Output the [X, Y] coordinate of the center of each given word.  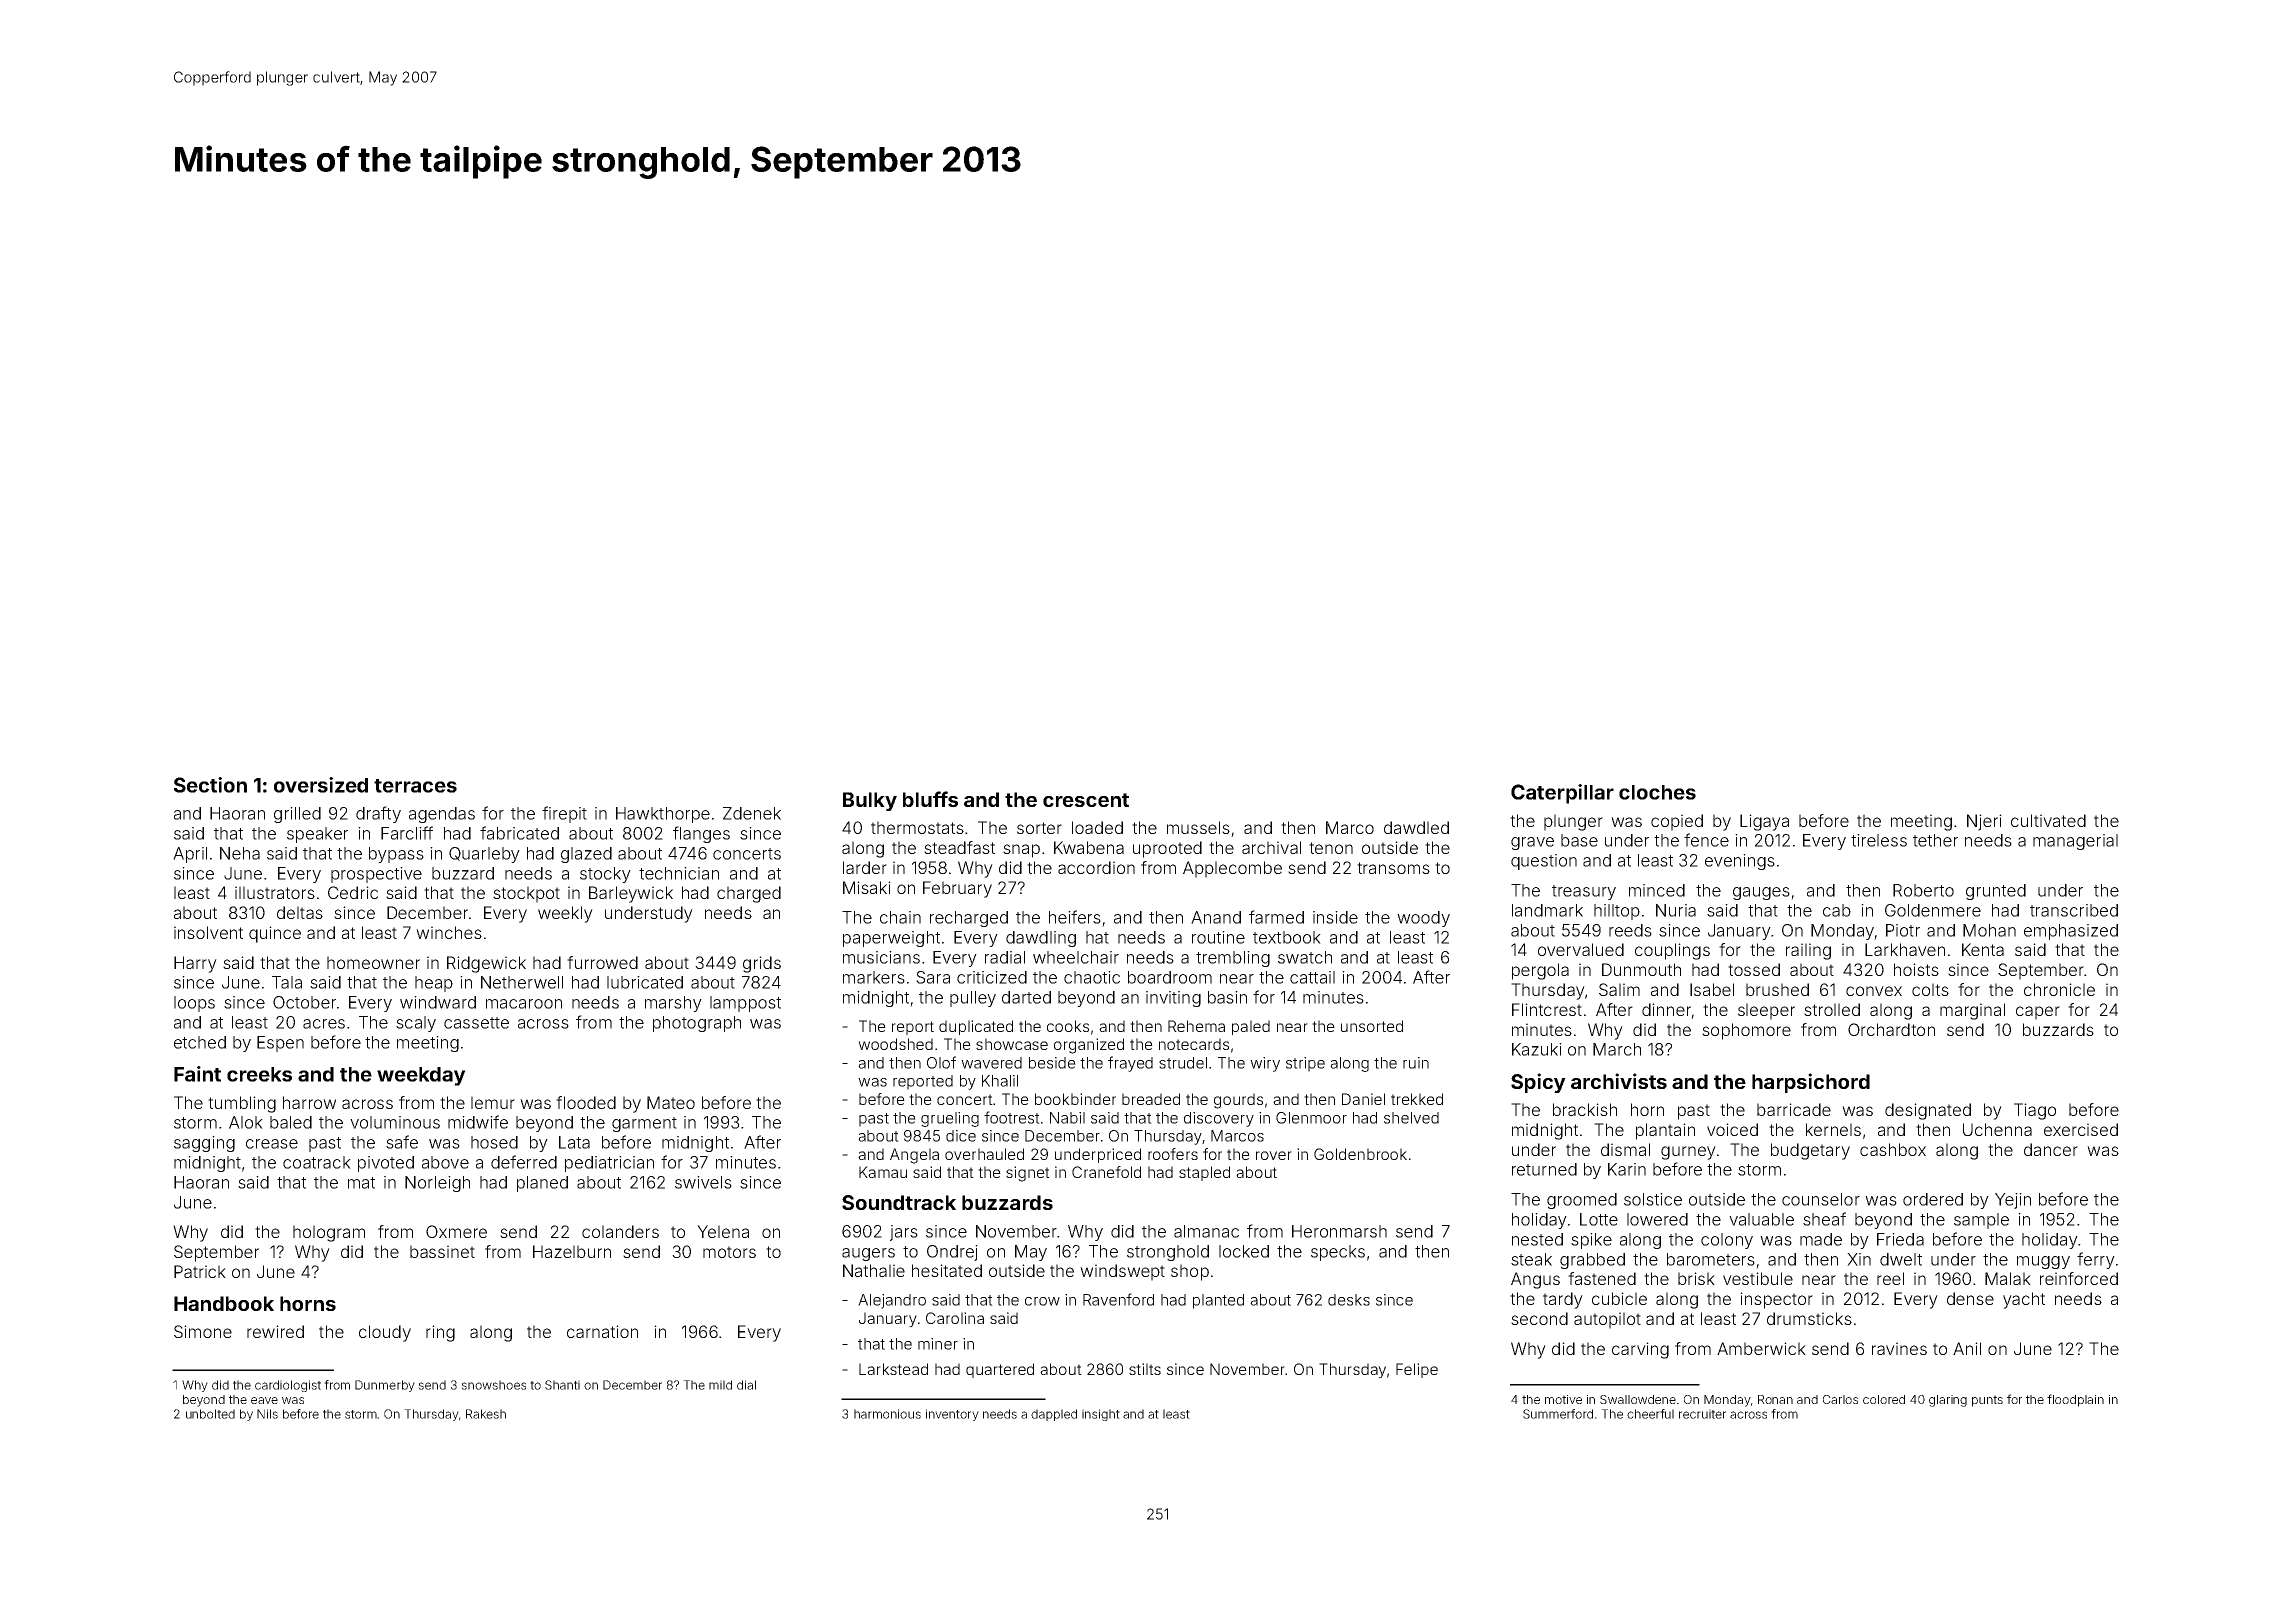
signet [1028, 1174]
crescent [1086, 800]
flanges [701, 834]
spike [1591, 1241]
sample [1981, 1221]
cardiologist [288, 1386]
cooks [1068, 1026]
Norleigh [437, 1184]
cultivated [2048, 820]
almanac [1206, 1231]
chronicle [2059, 989]
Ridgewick [486, 964]
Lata [574, 1142]
